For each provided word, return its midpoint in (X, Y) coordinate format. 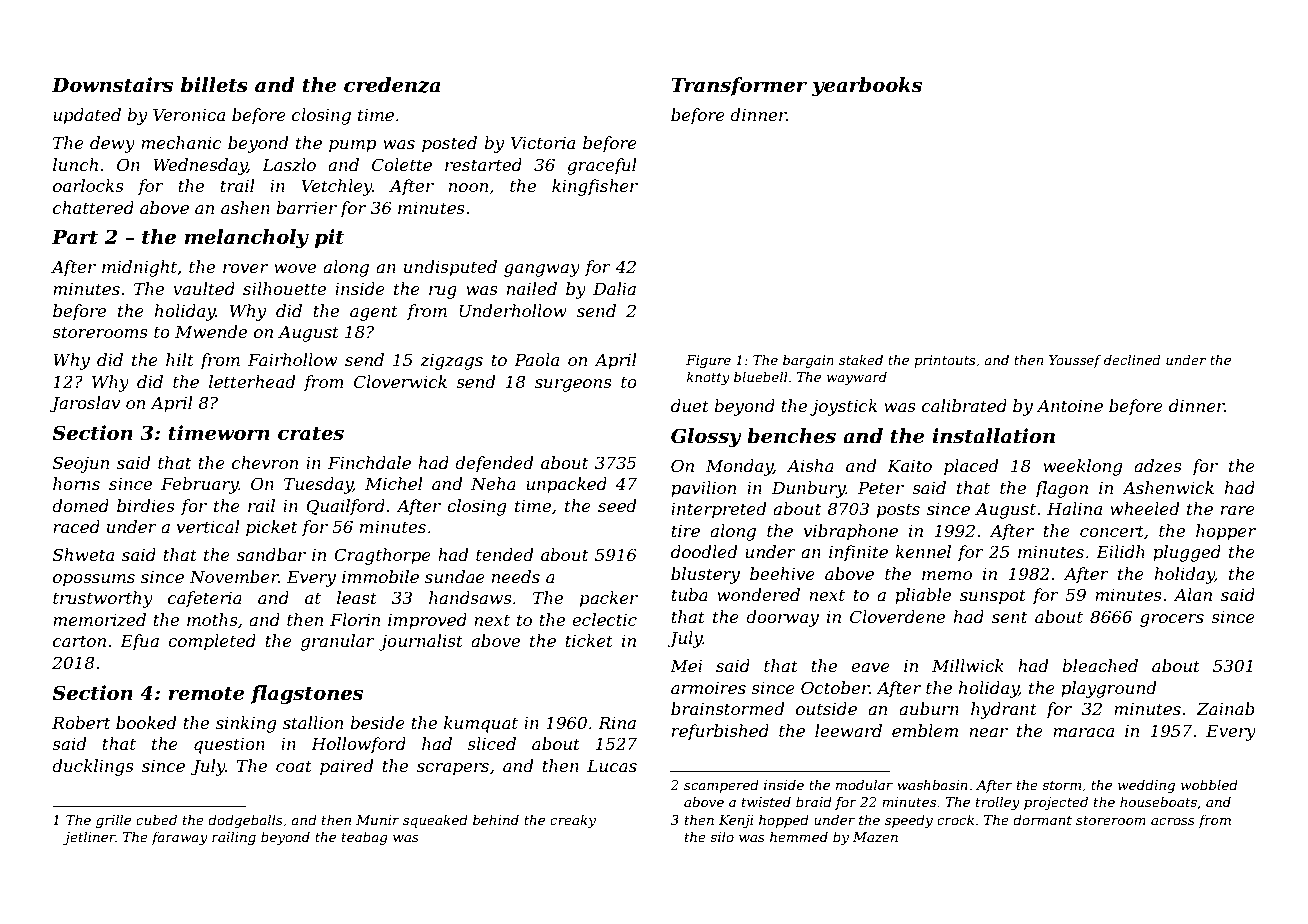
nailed (532, 288)
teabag (365, 838)
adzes (1158, 466)
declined (1132, 360)
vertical (208, 526)
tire (685, 531)
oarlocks (88, 185)
